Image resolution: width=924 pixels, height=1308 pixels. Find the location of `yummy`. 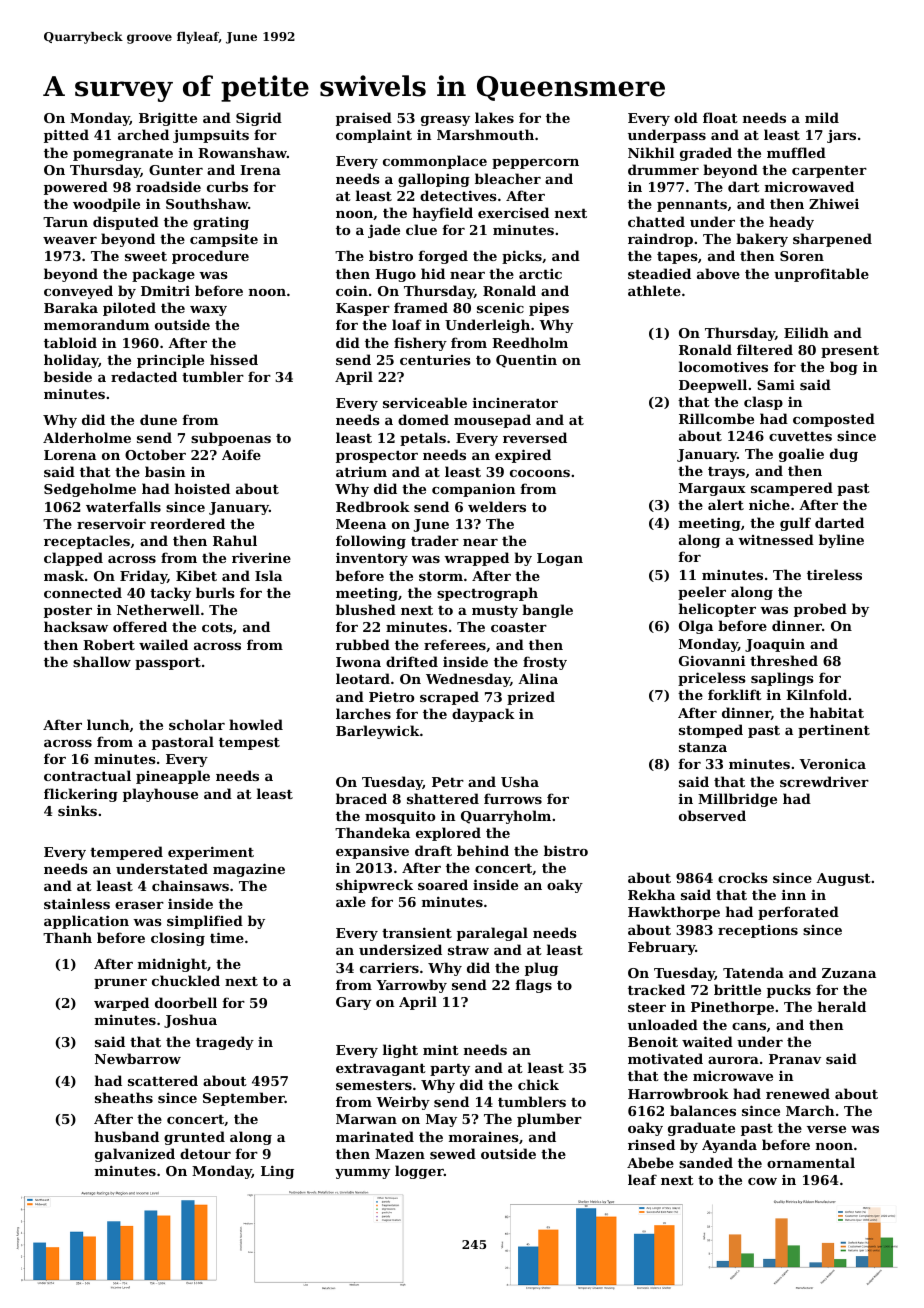

yummy is located at coordinates (362, 1174).
